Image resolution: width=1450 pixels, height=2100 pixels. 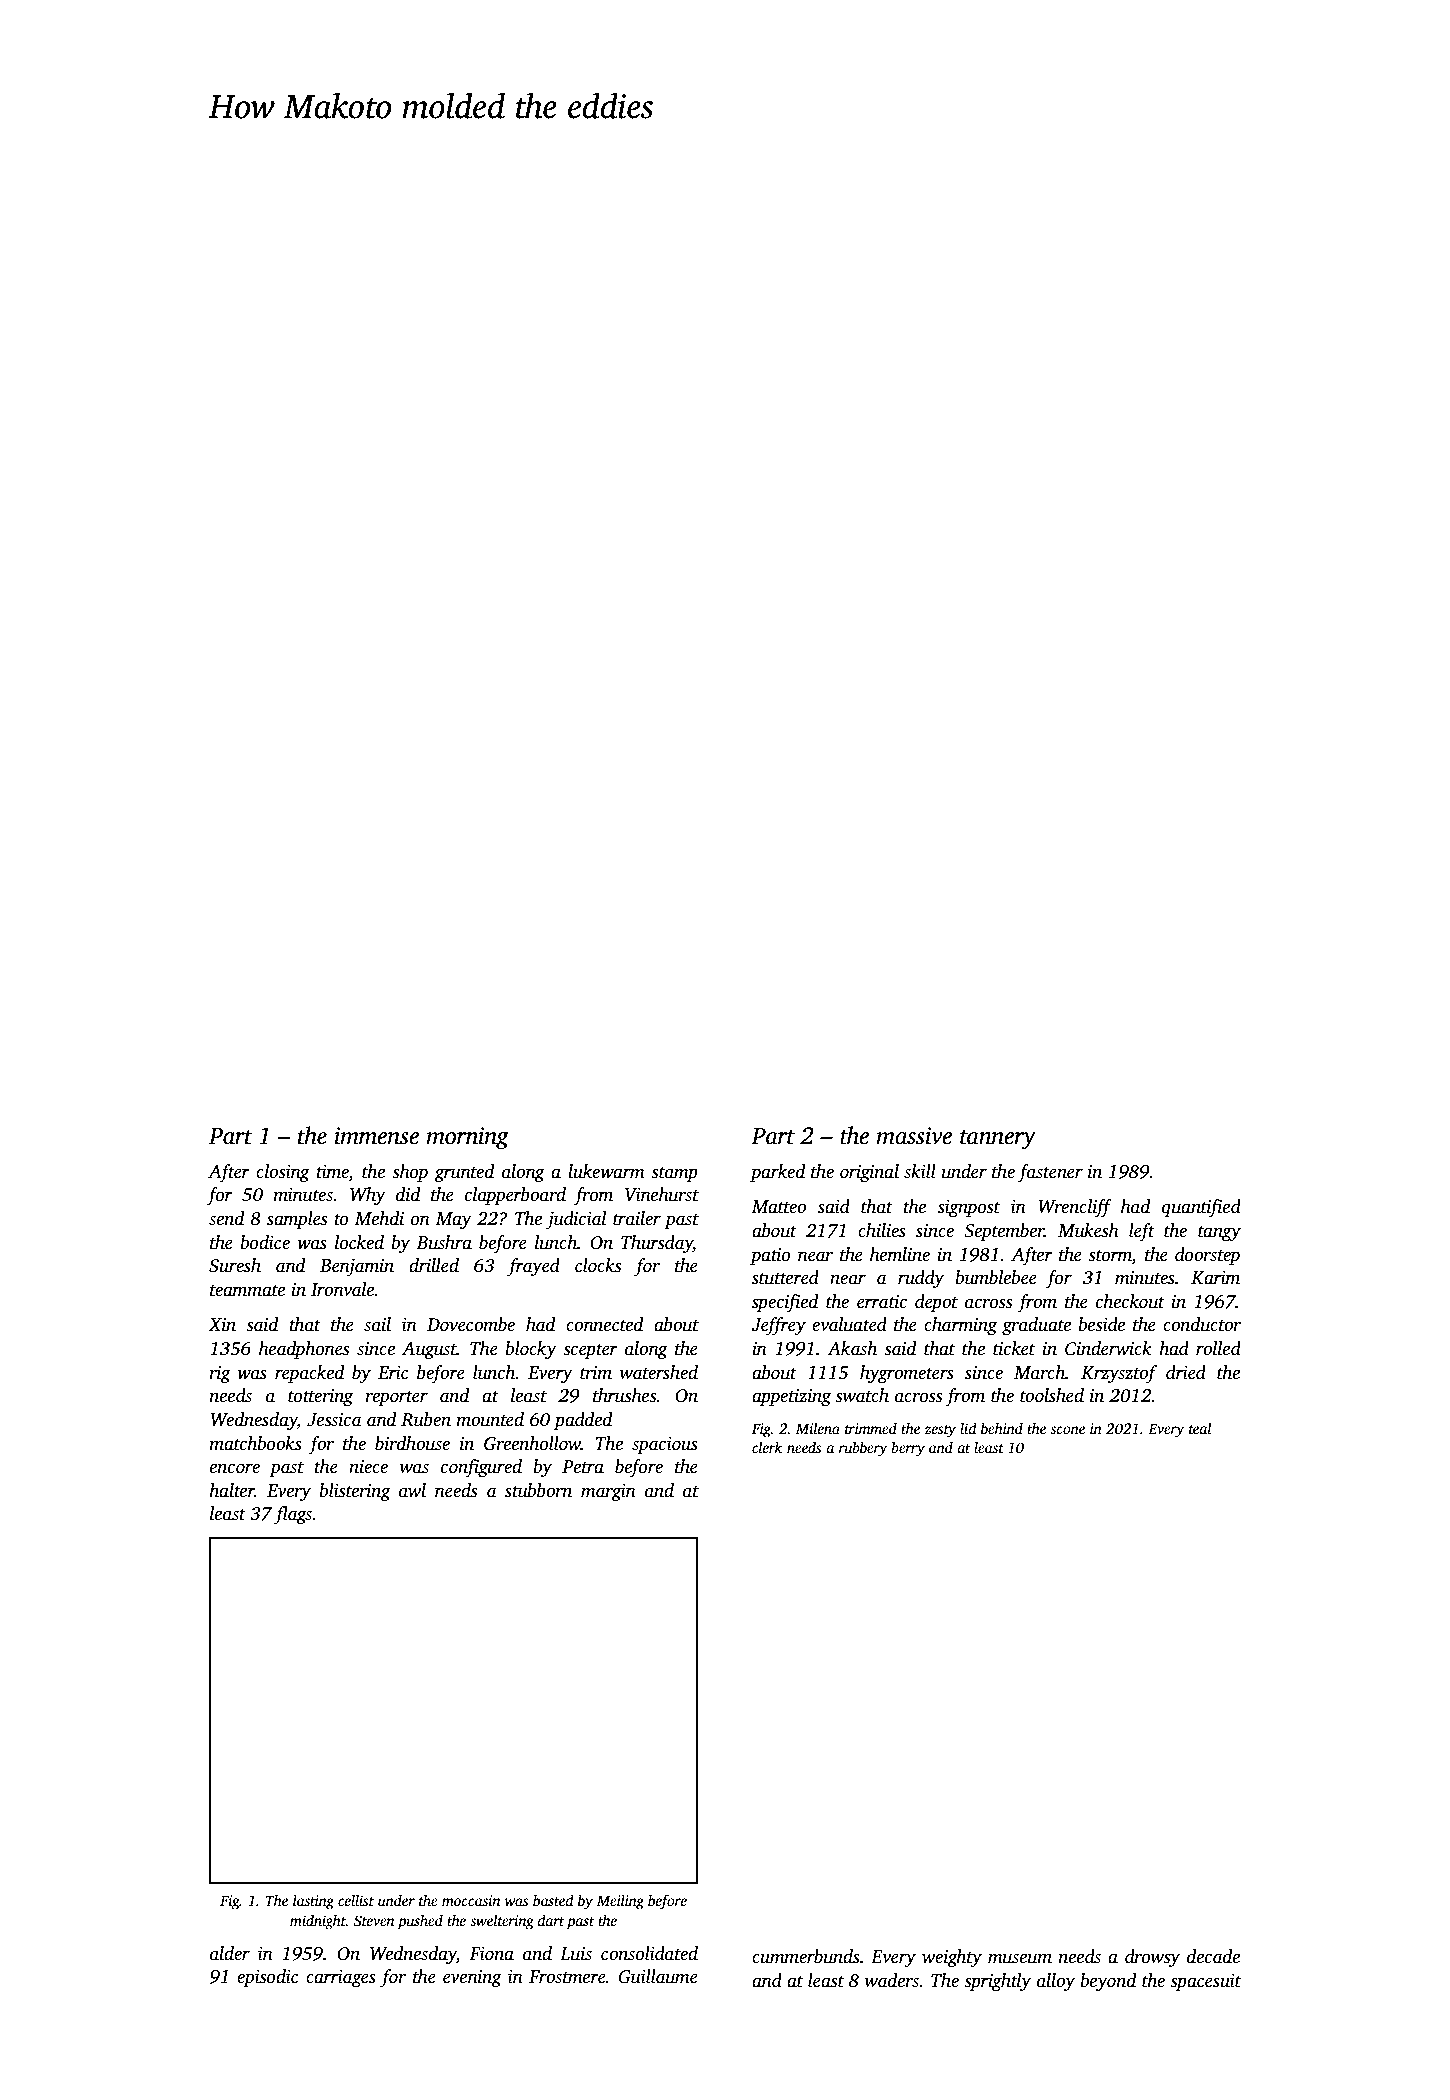 I want to click on margin, so click(x=608, y=1492).
